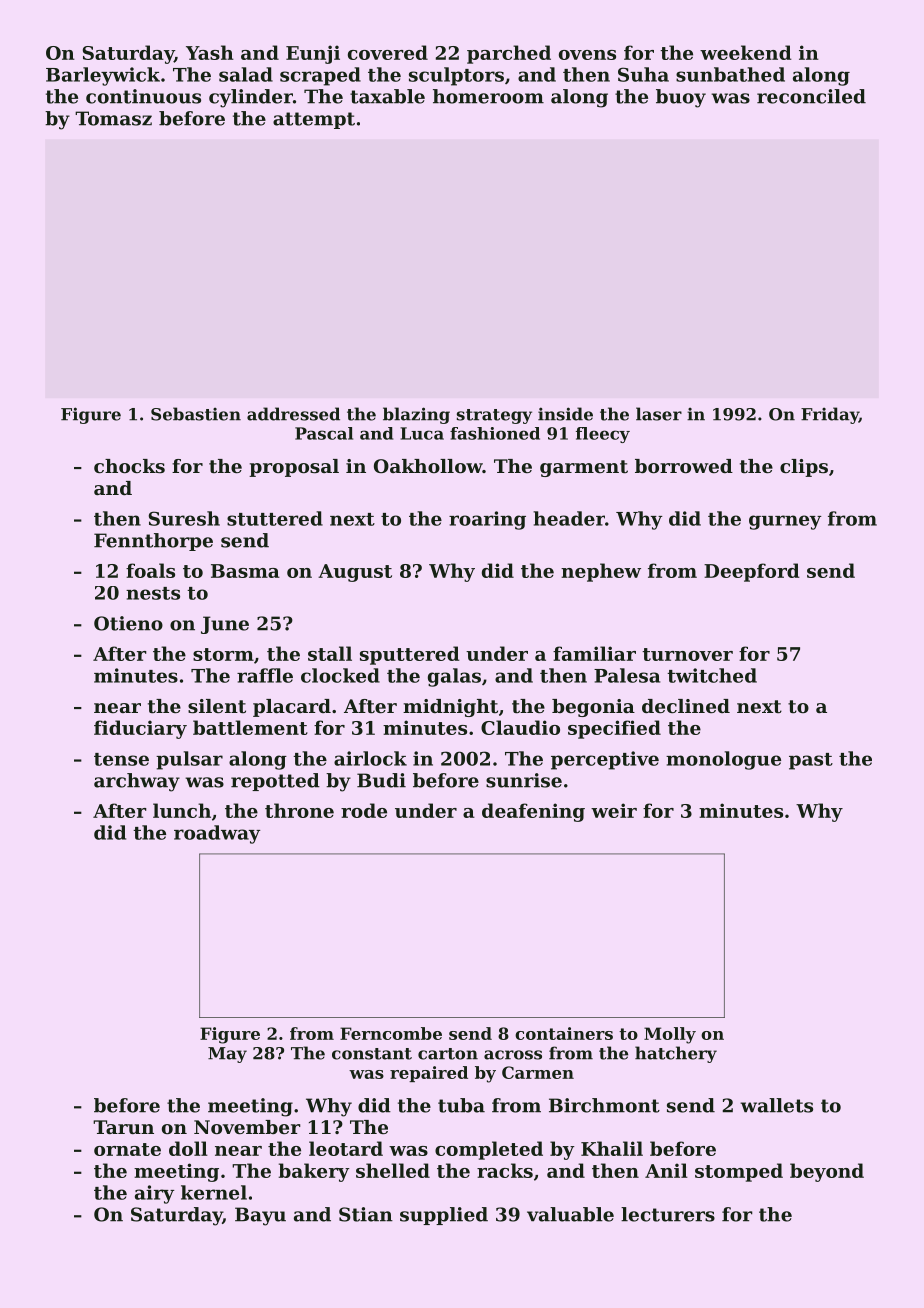 The image size is (924, 1308). What do you see at coordinates (830, 415) in the image?
I see `Friday` at bounding box center [830, 415].
